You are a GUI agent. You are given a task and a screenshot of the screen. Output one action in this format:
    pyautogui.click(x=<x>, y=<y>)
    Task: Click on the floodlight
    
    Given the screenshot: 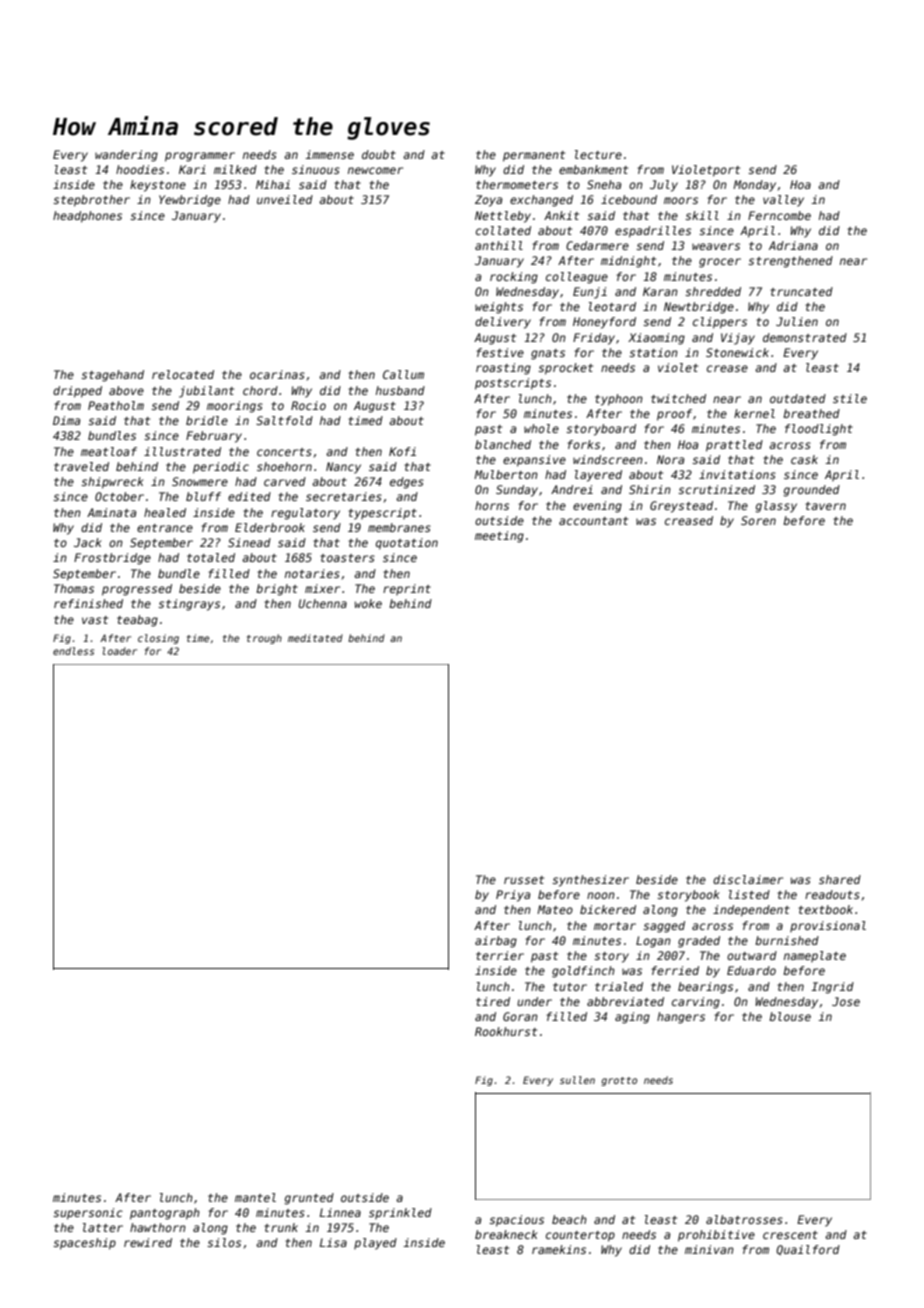 What is the action you would take?
    pyautogui.click(x=819, y=430)
